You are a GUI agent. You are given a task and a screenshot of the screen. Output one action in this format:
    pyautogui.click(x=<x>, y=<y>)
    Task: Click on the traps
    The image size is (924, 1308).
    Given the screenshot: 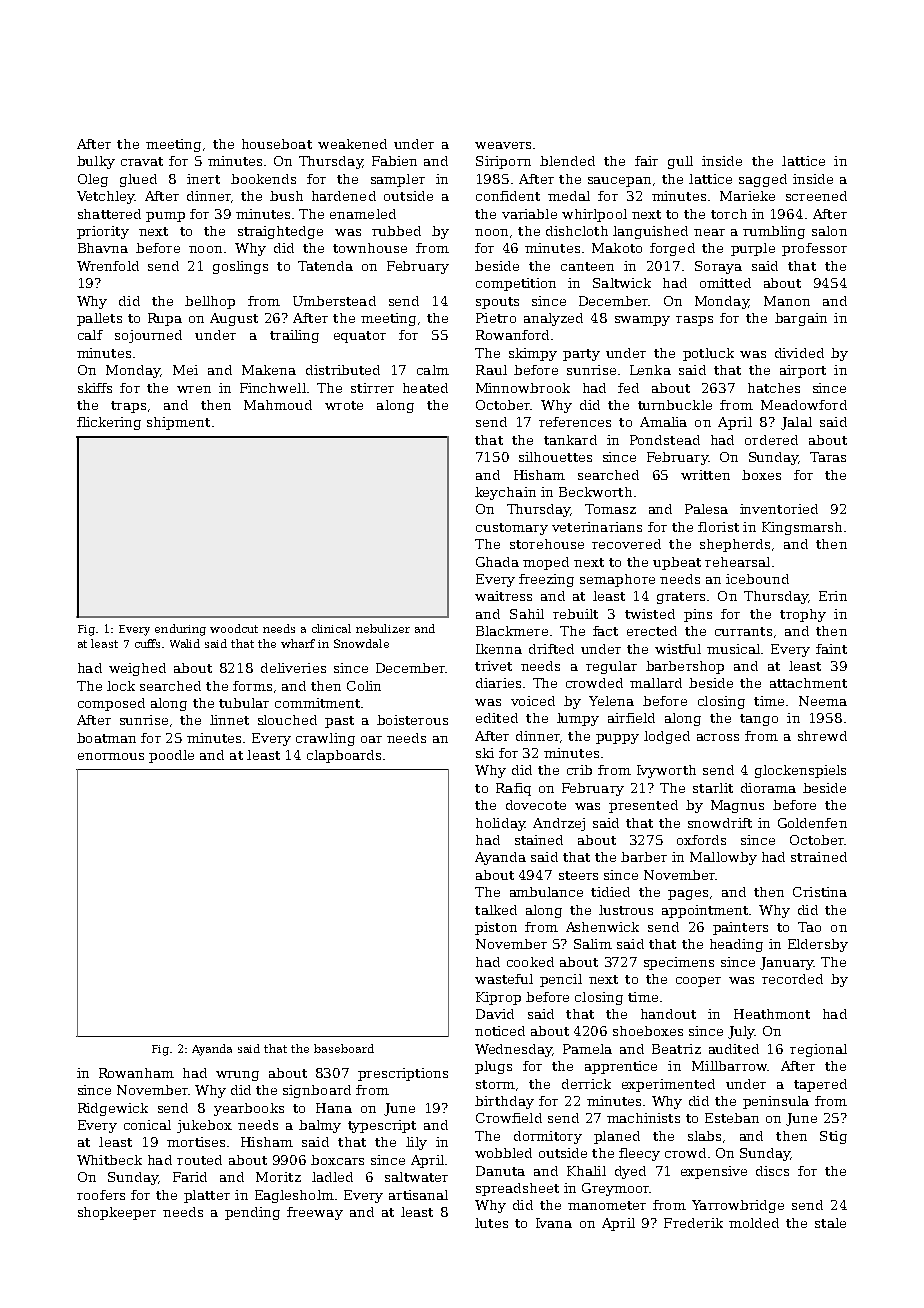 What is the action you would take?
    pyautogui.click(x=128, y=407)
